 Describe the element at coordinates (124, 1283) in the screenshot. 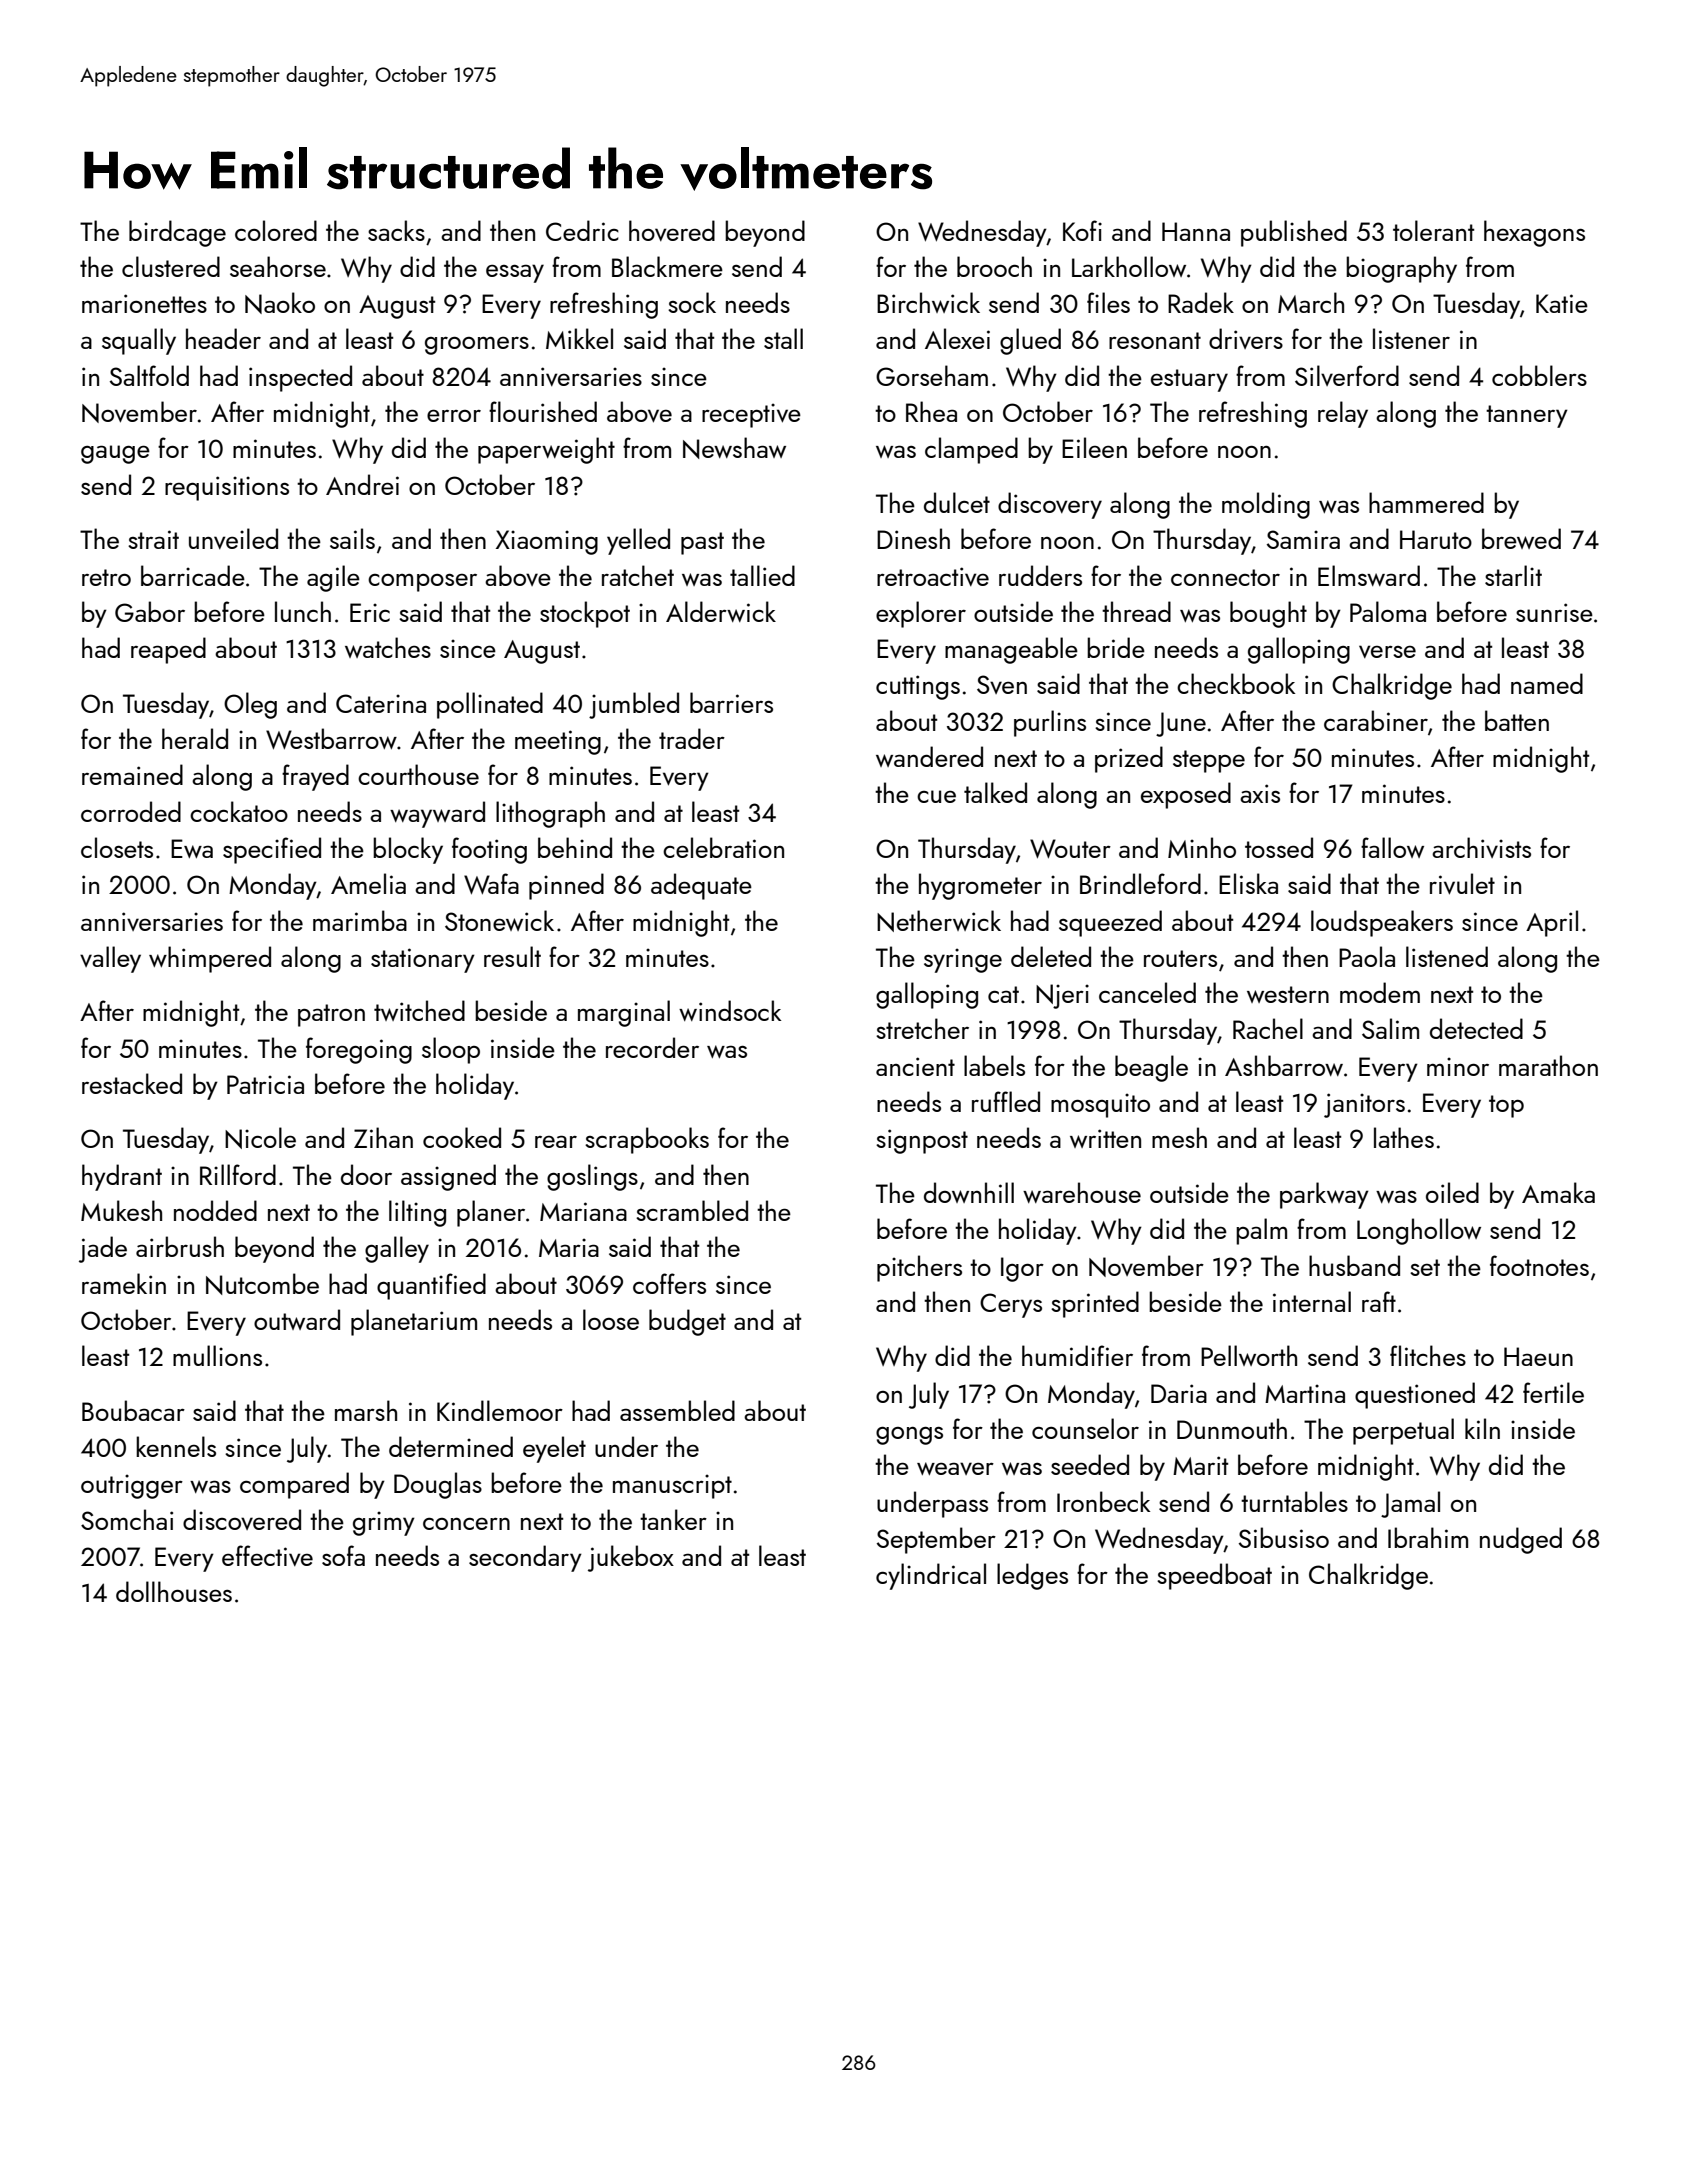

I see `ramekin` at that location.
